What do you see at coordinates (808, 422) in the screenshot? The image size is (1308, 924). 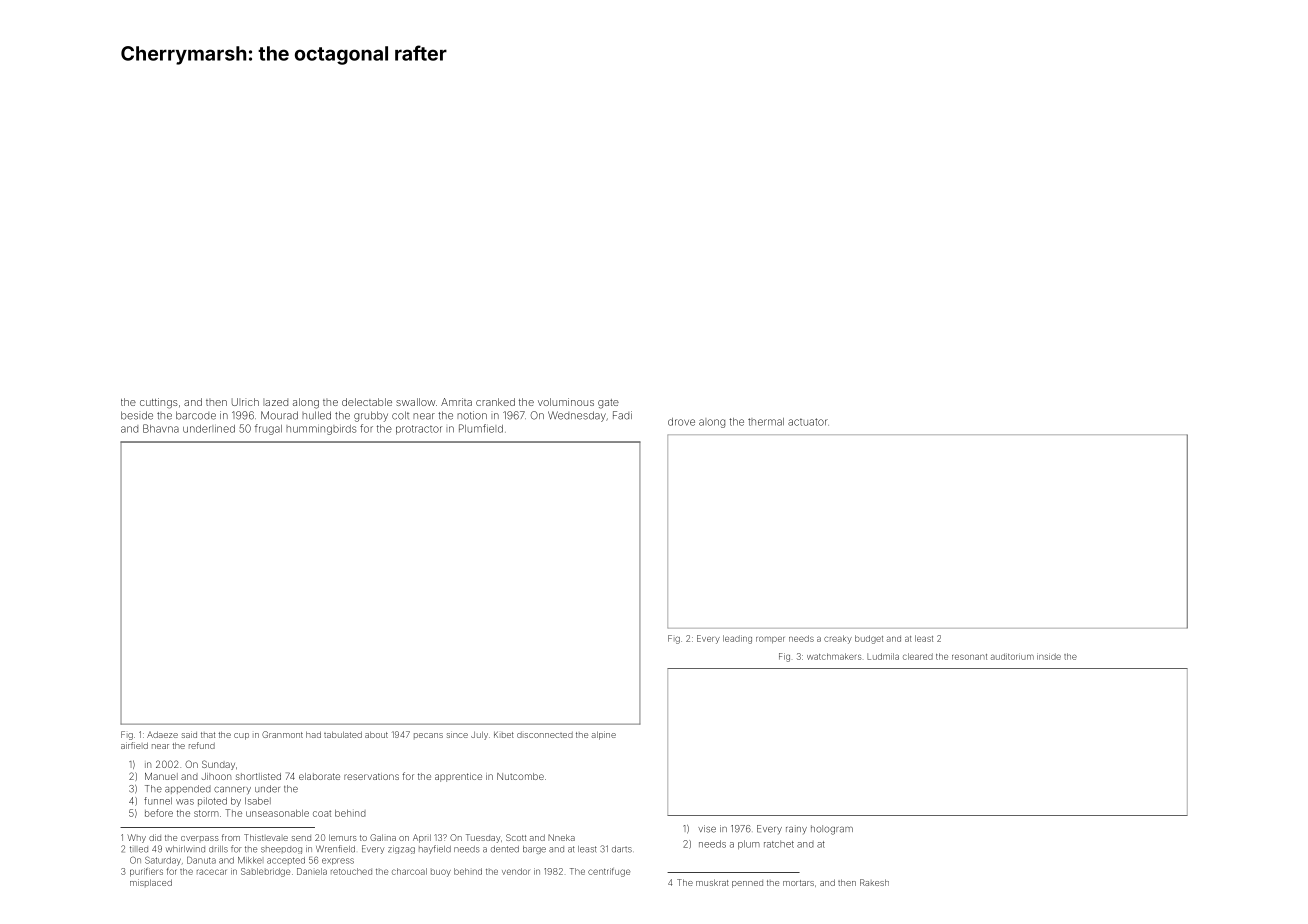 I see `actuator` at bounding box center [808, 422].
